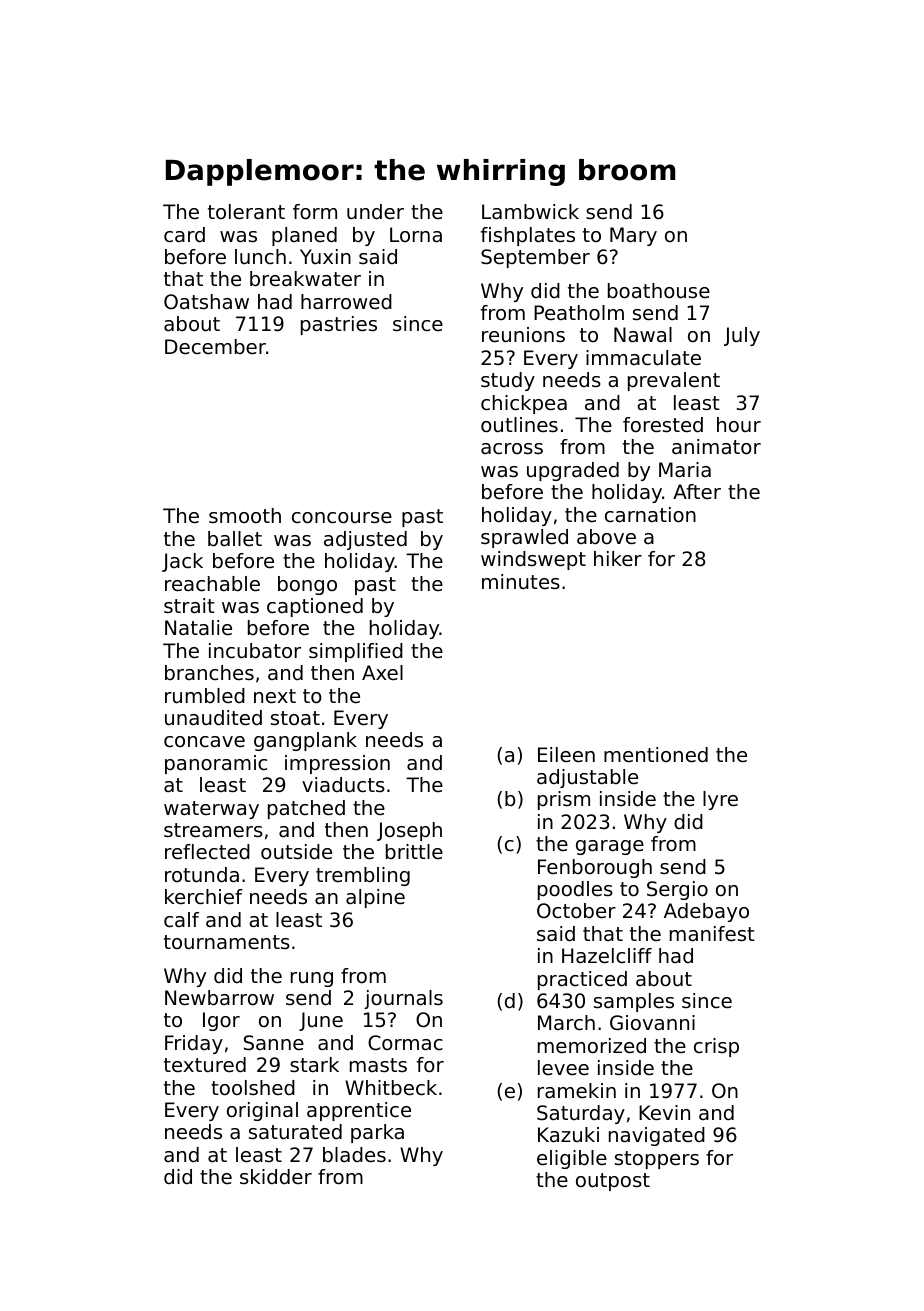  Describe the element at coordinates (365, 540) in the document. I see `adjusted` at that location.
